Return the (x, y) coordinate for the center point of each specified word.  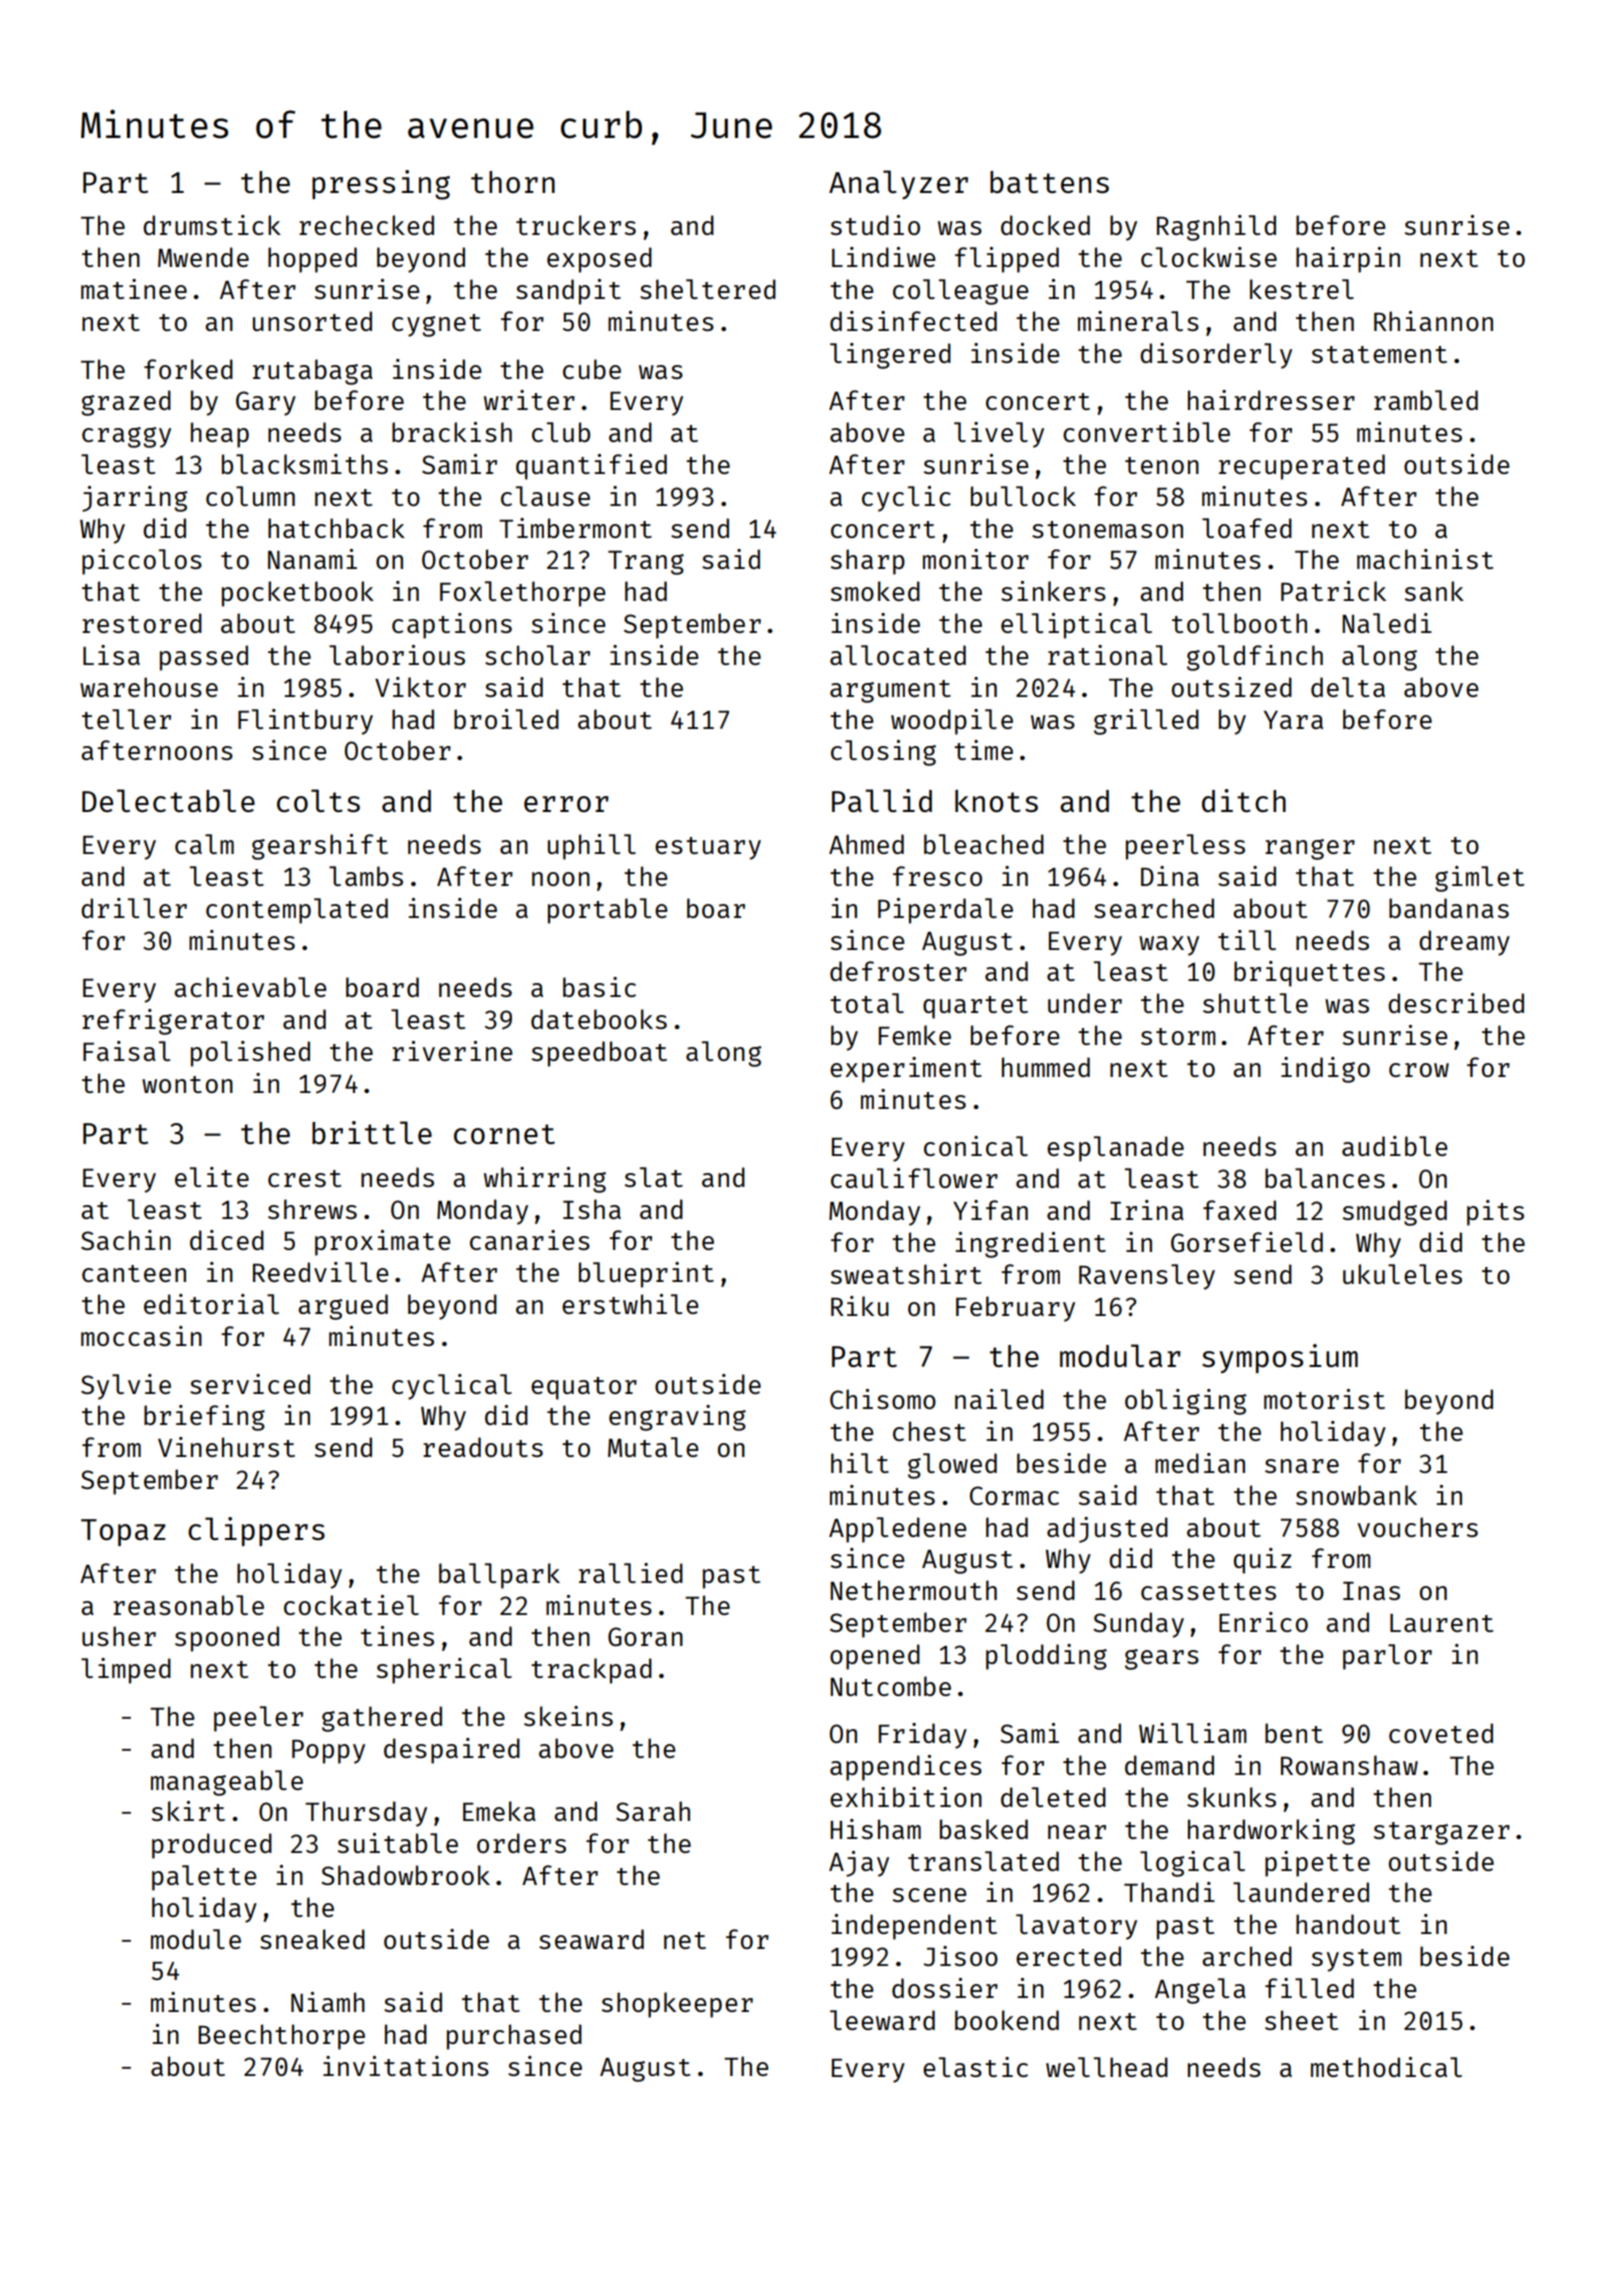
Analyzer (898, 184)
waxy (1169, 946)
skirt (188, 1811)
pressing (381, 185)
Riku (860, 1306)
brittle (372, 1132)
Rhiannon (1433, 321)
